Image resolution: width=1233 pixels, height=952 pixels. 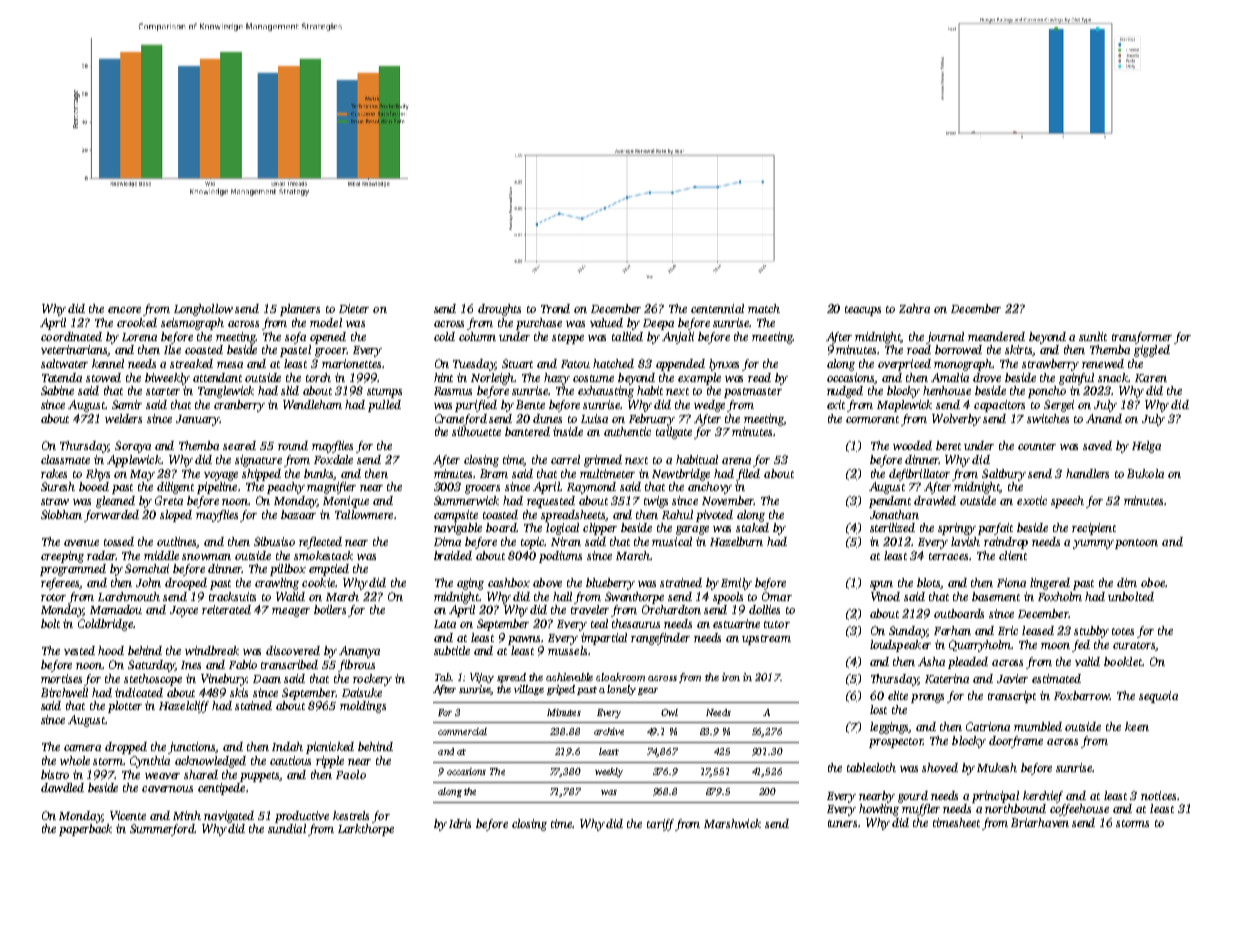 I want to click on mesa, so click(x=230, y=365).
